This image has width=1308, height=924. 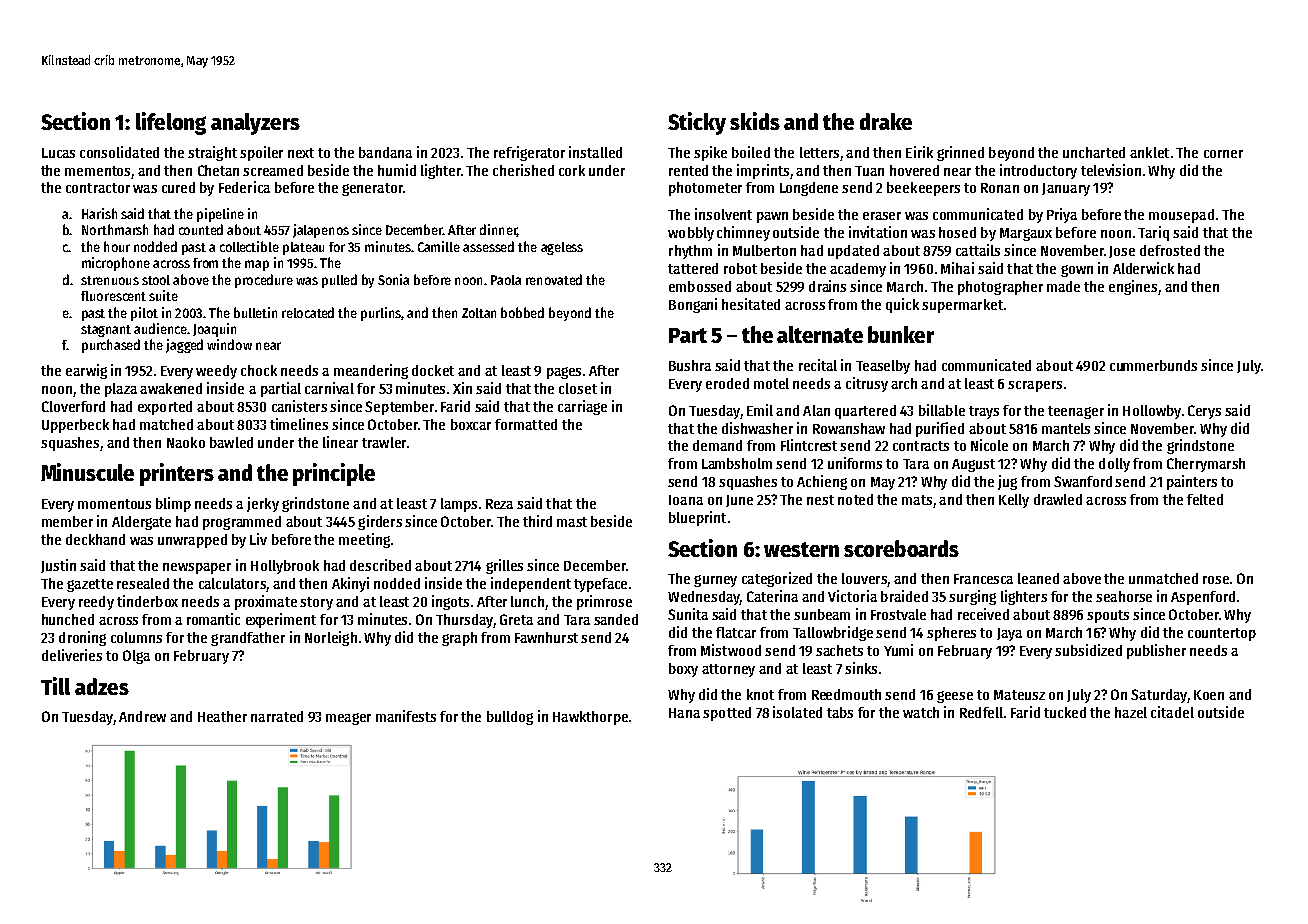 What do you see at coordinates (526, 424) in the image?
I see `formatted` at bounding box center [526, 424].
